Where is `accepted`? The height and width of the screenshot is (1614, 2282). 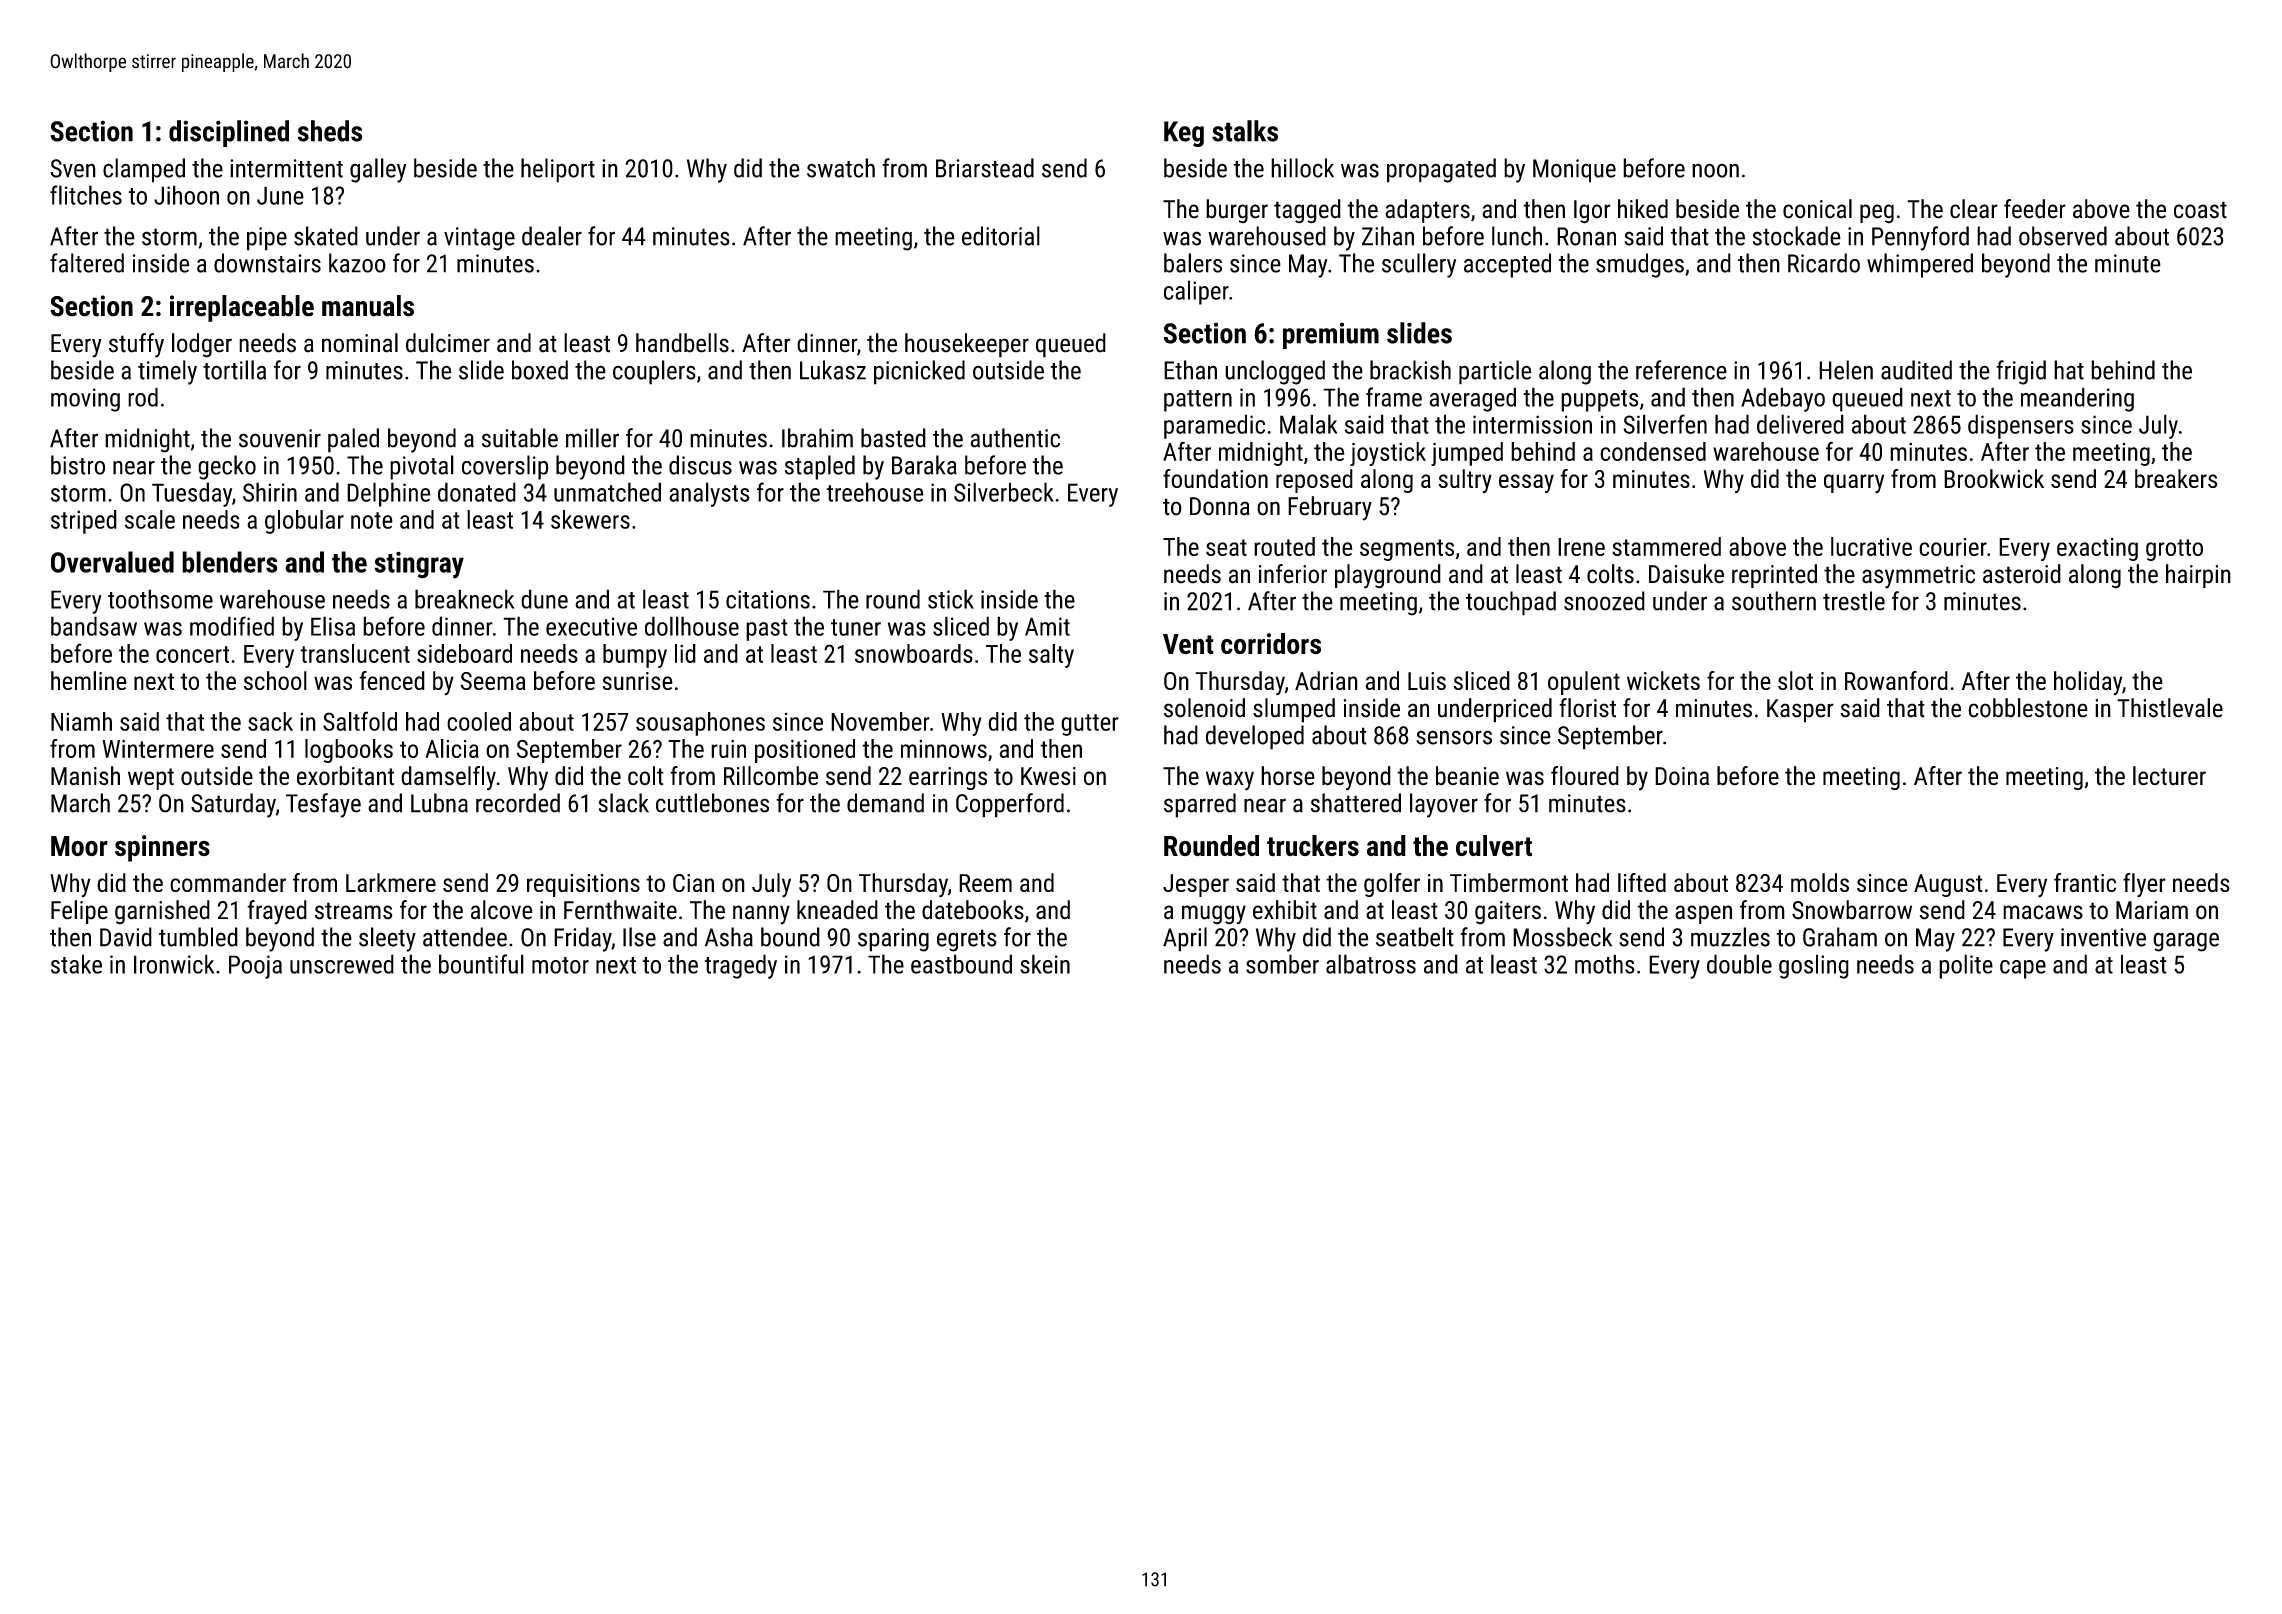 accepted is located at coordinates (1507, 265).
